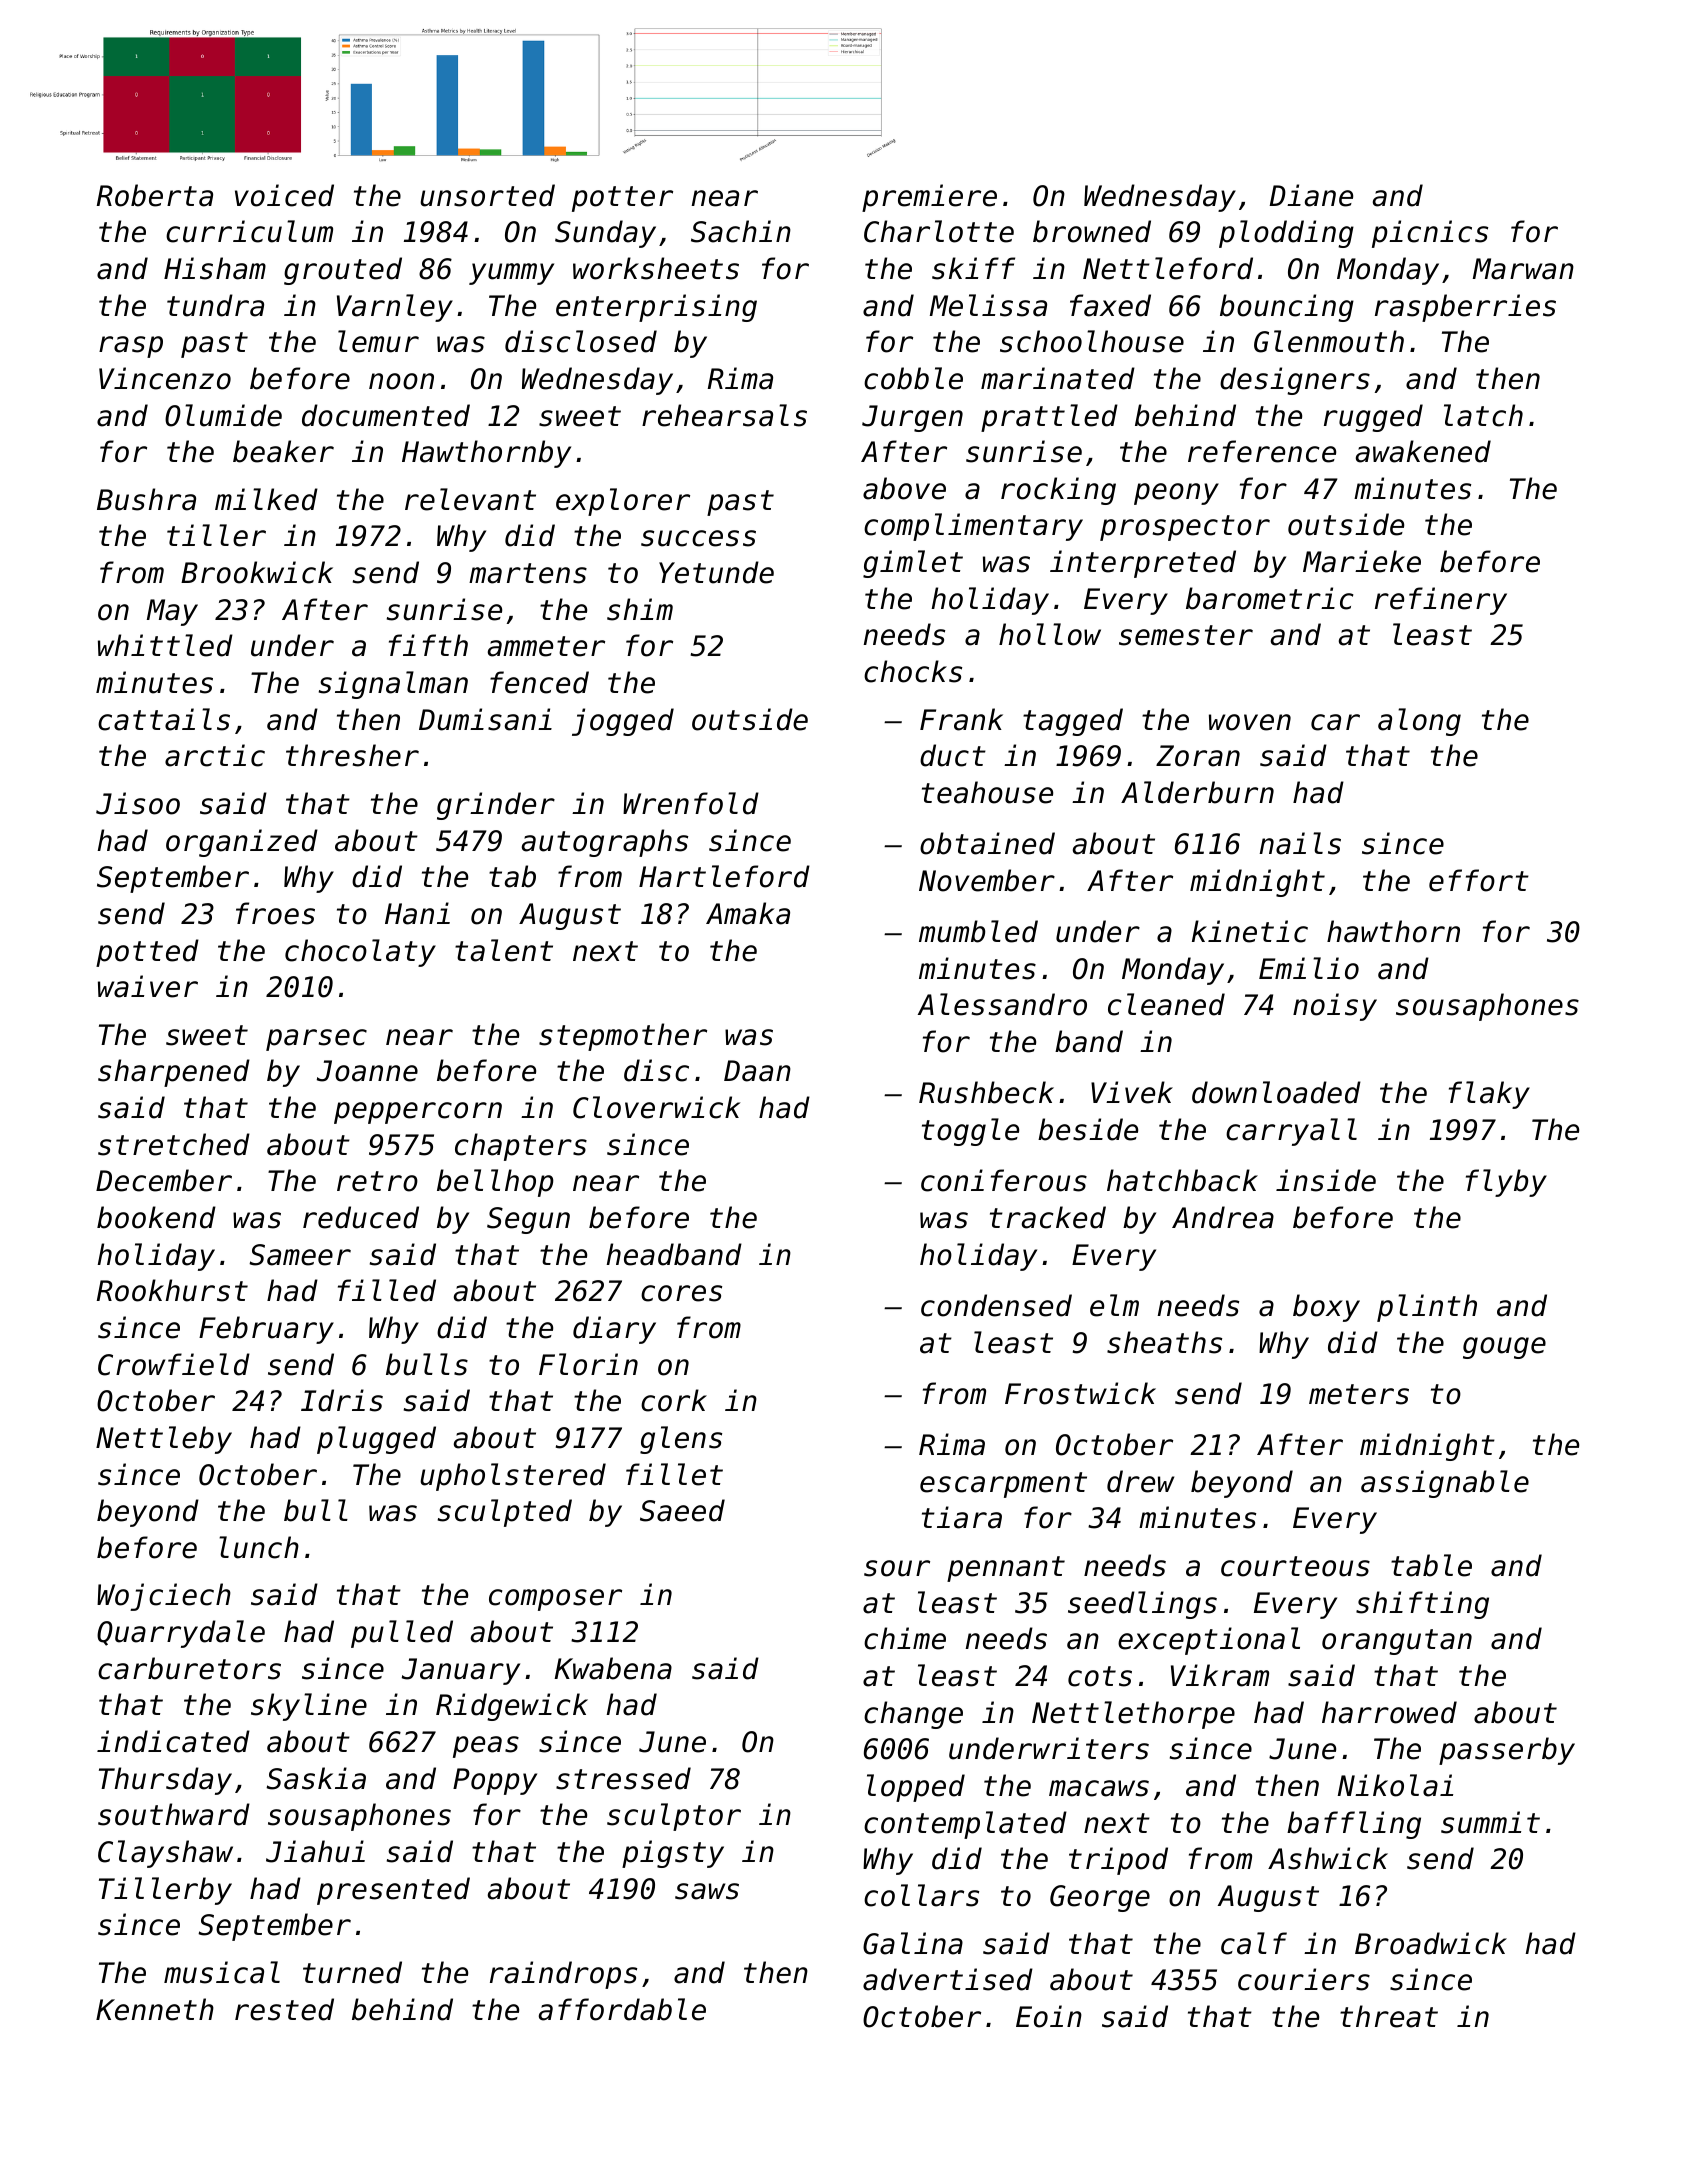 This image has width=1683, height=2178. What do you see at coordinates (1058, 378) in the image?
I see `marinated` at bounding box center [1058, 378].
